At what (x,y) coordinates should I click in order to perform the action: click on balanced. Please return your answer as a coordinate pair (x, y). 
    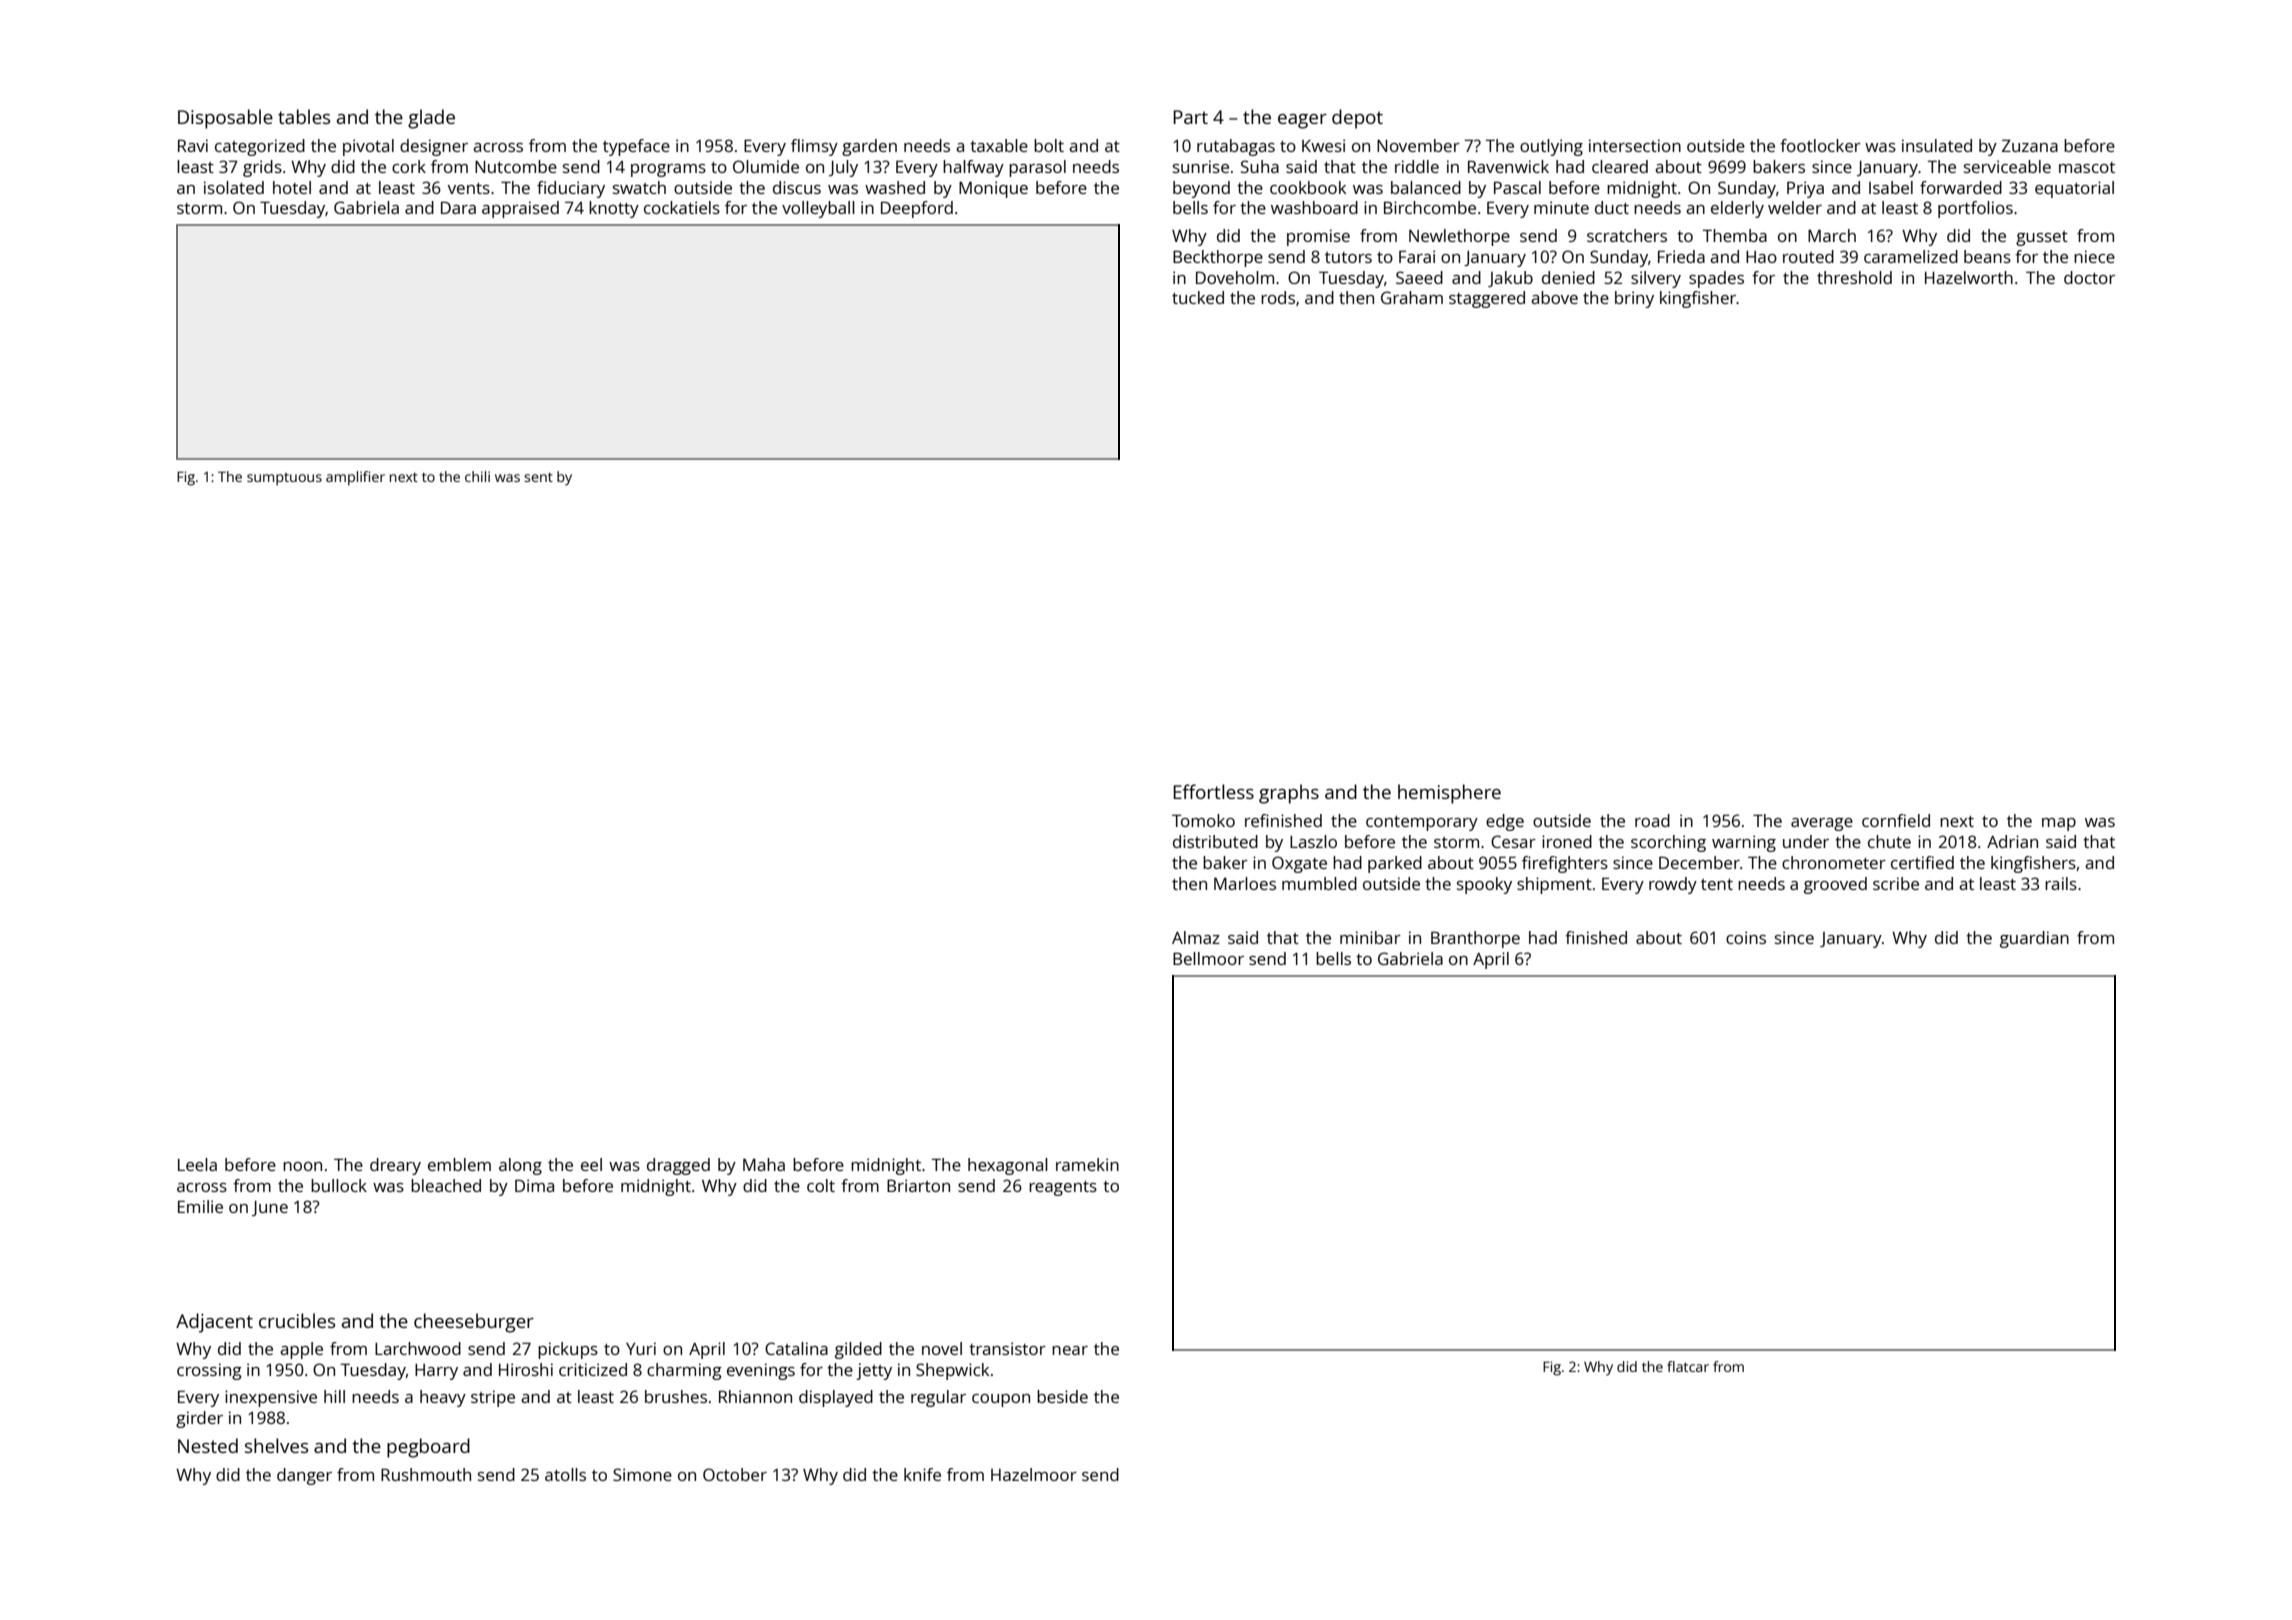
    Looking at the image, I should click on (1426, 187).
